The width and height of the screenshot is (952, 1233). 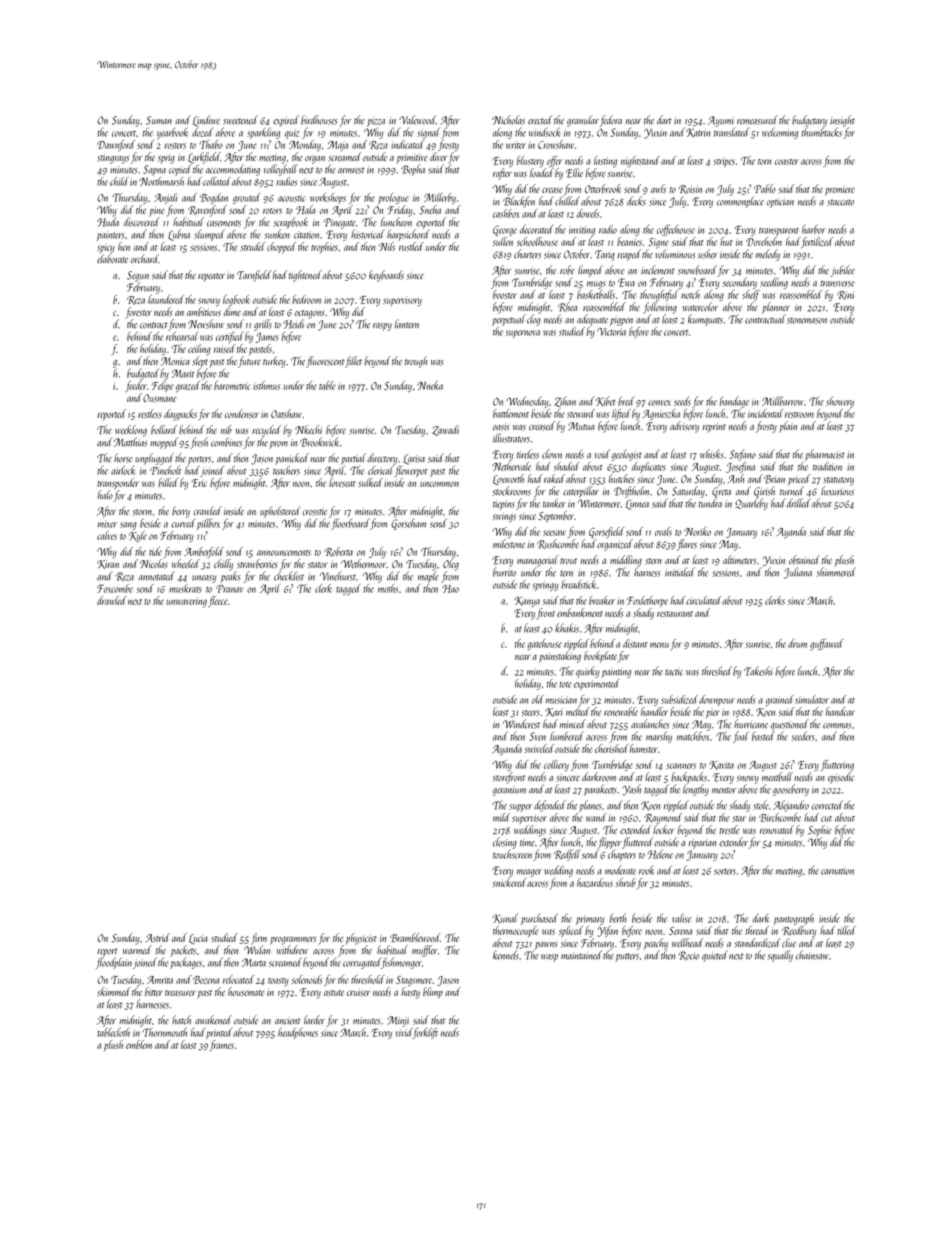 I want to click on warmed, so click(x=137, y=950).
